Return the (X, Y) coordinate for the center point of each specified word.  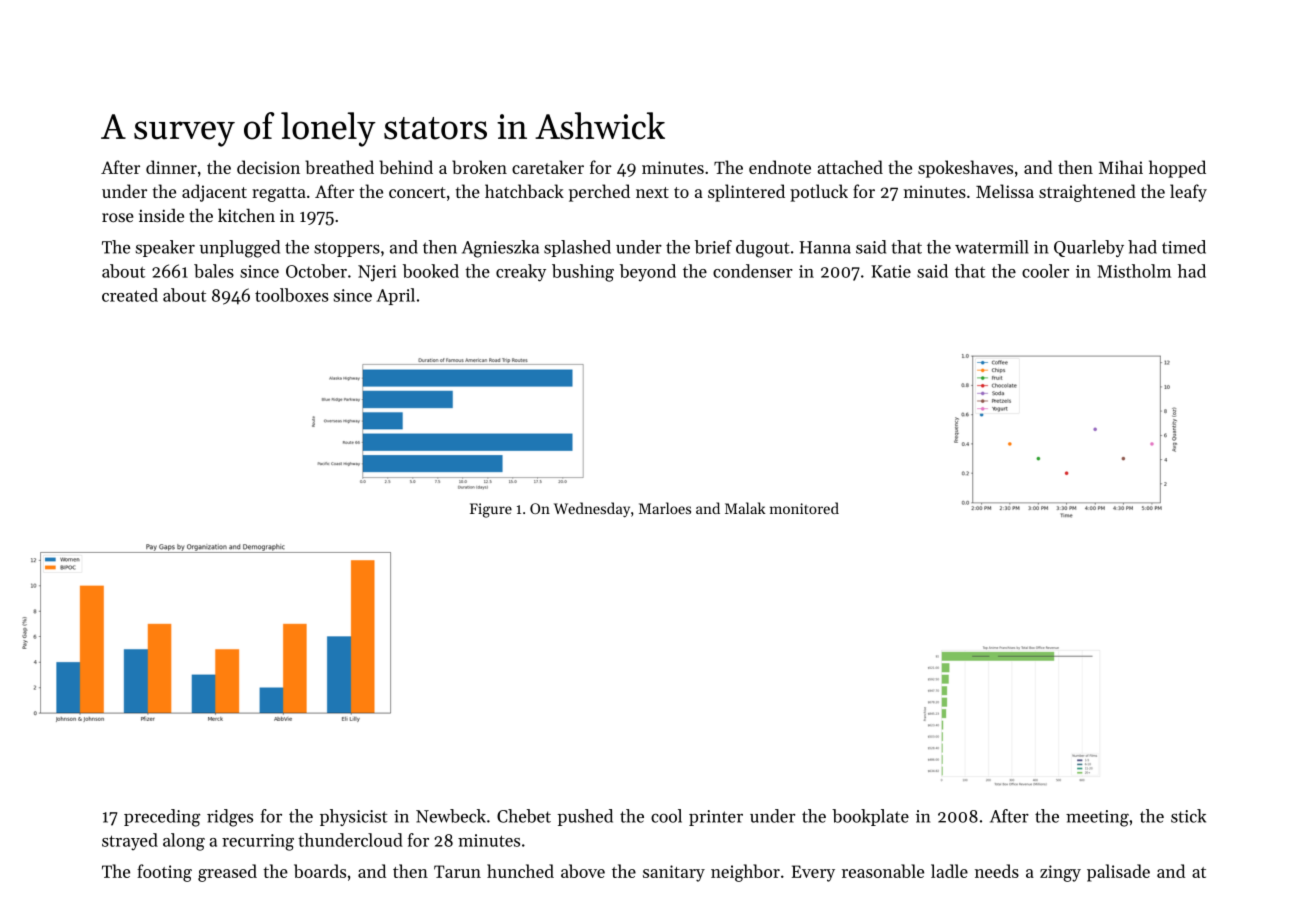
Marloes (665, 508)
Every (813, 873)
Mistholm (1134, 271)
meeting (1097, 818)
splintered (746, 193)
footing (164, 873)
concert (417, 192)
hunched (520, 871)
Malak (745, 508)
